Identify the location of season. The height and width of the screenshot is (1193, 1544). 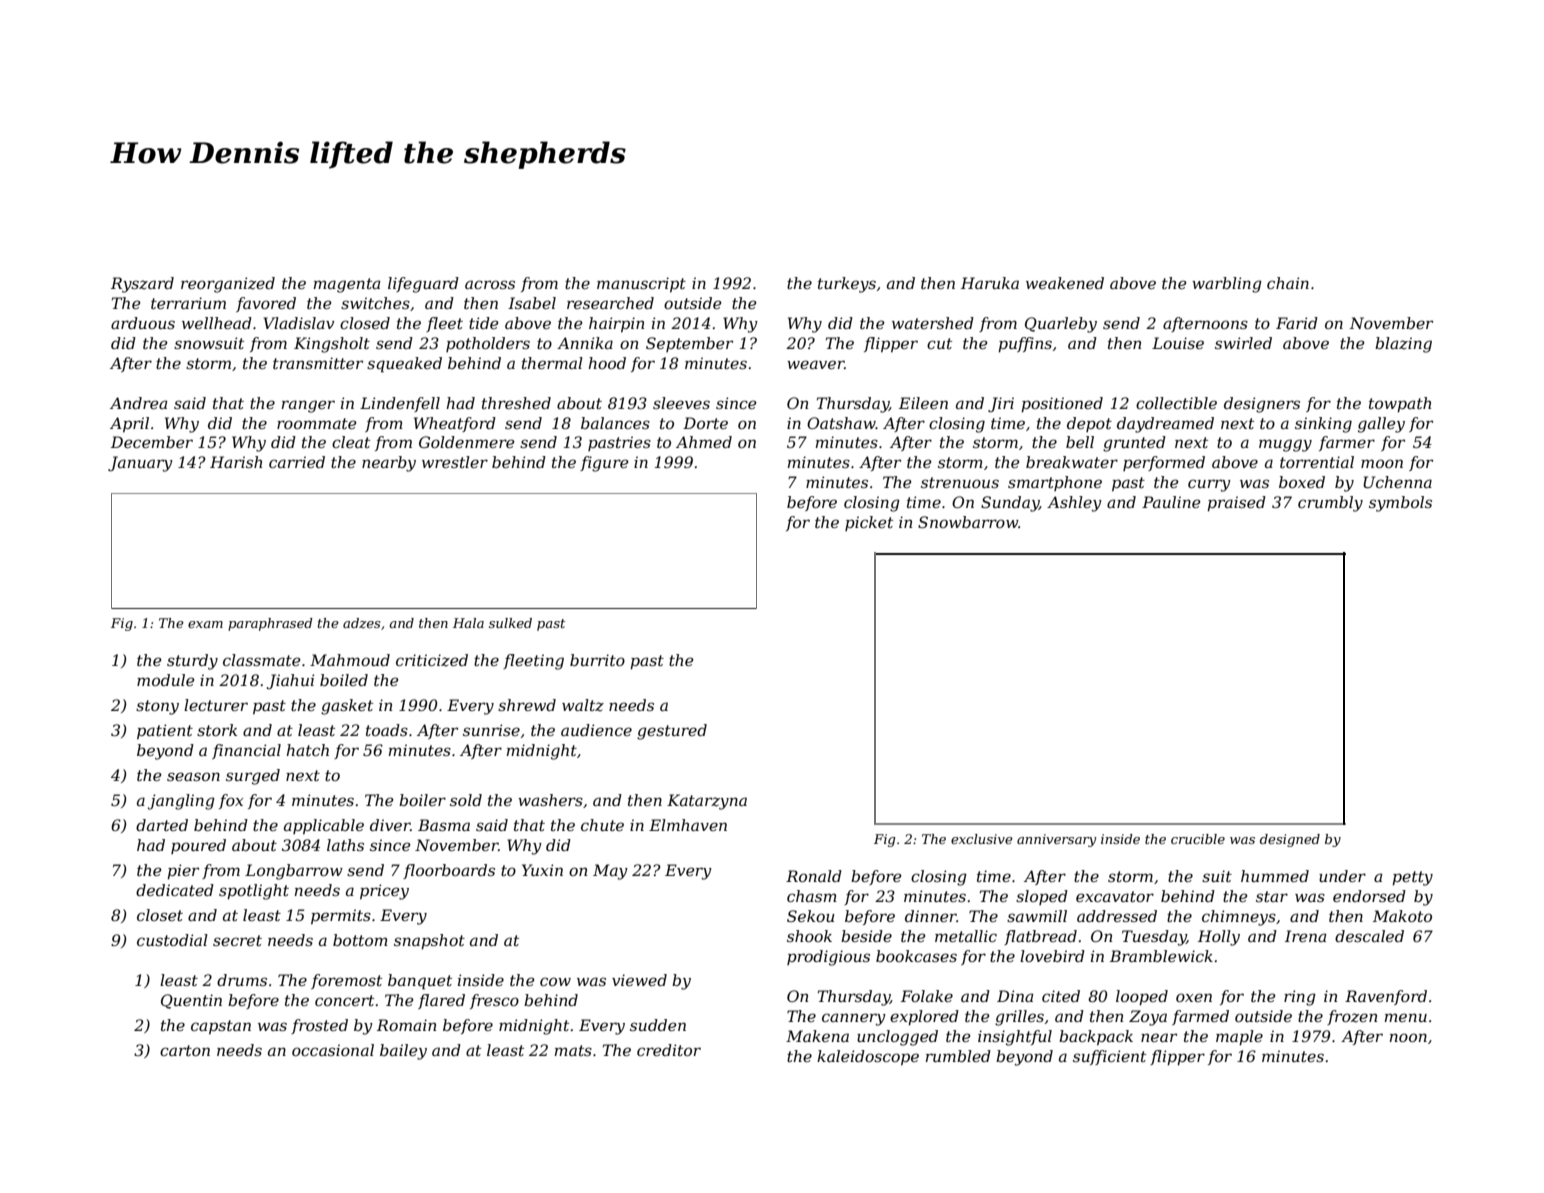
(193, 776).
